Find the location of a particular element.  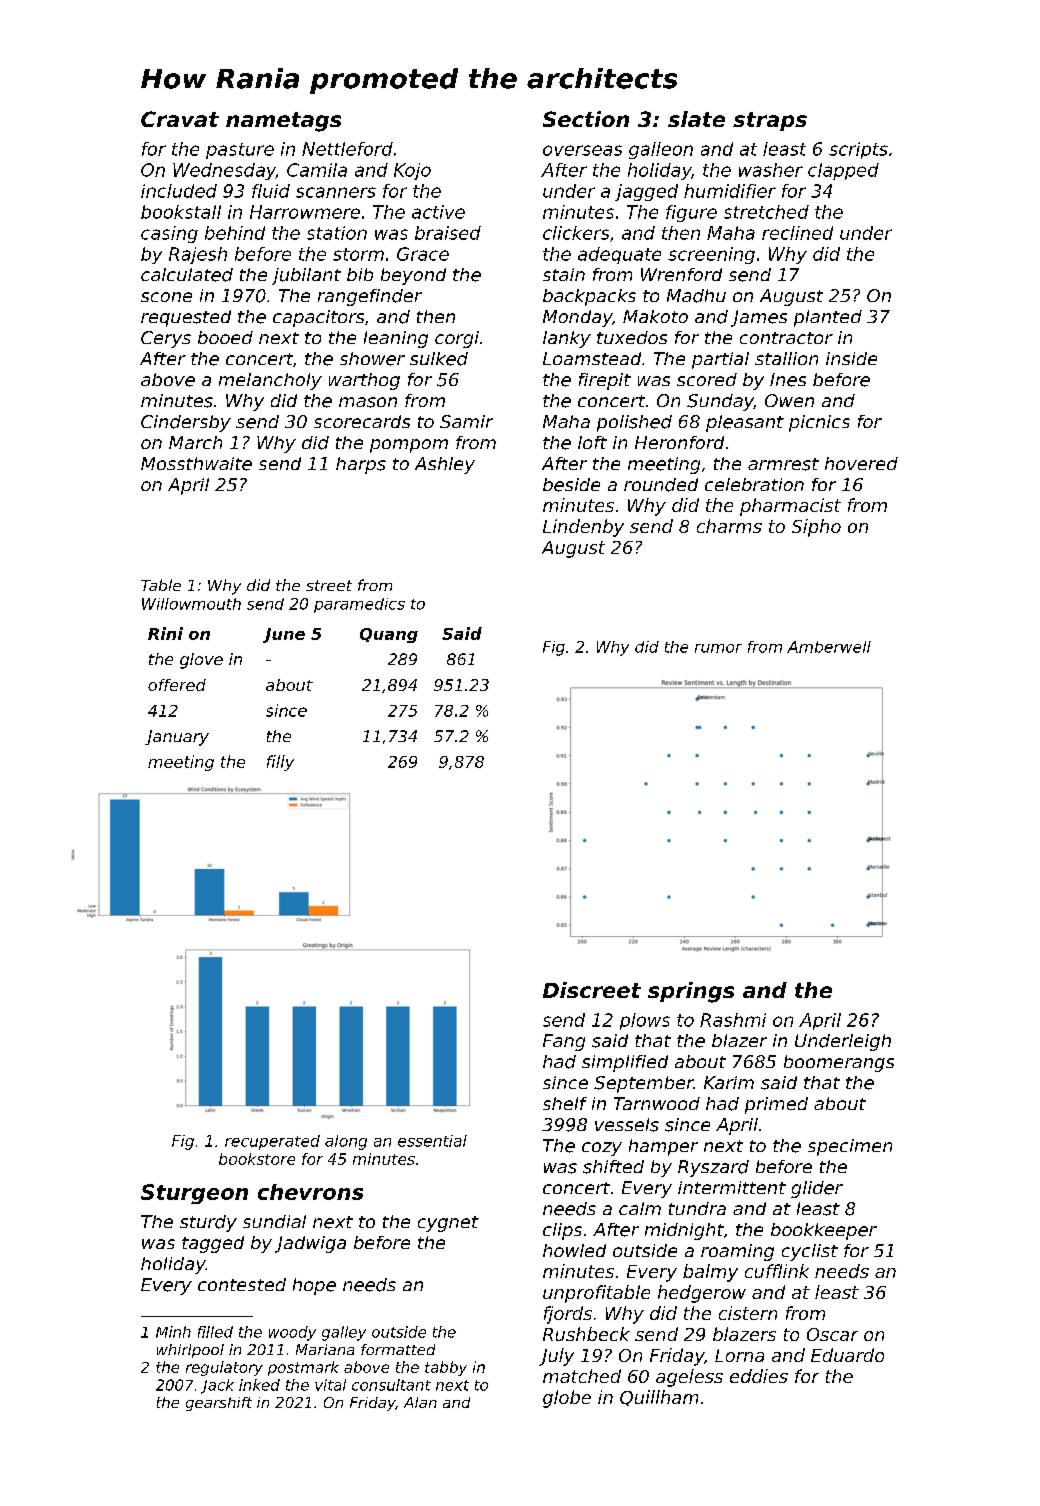

rumor is located at coordinates (718, 648).
